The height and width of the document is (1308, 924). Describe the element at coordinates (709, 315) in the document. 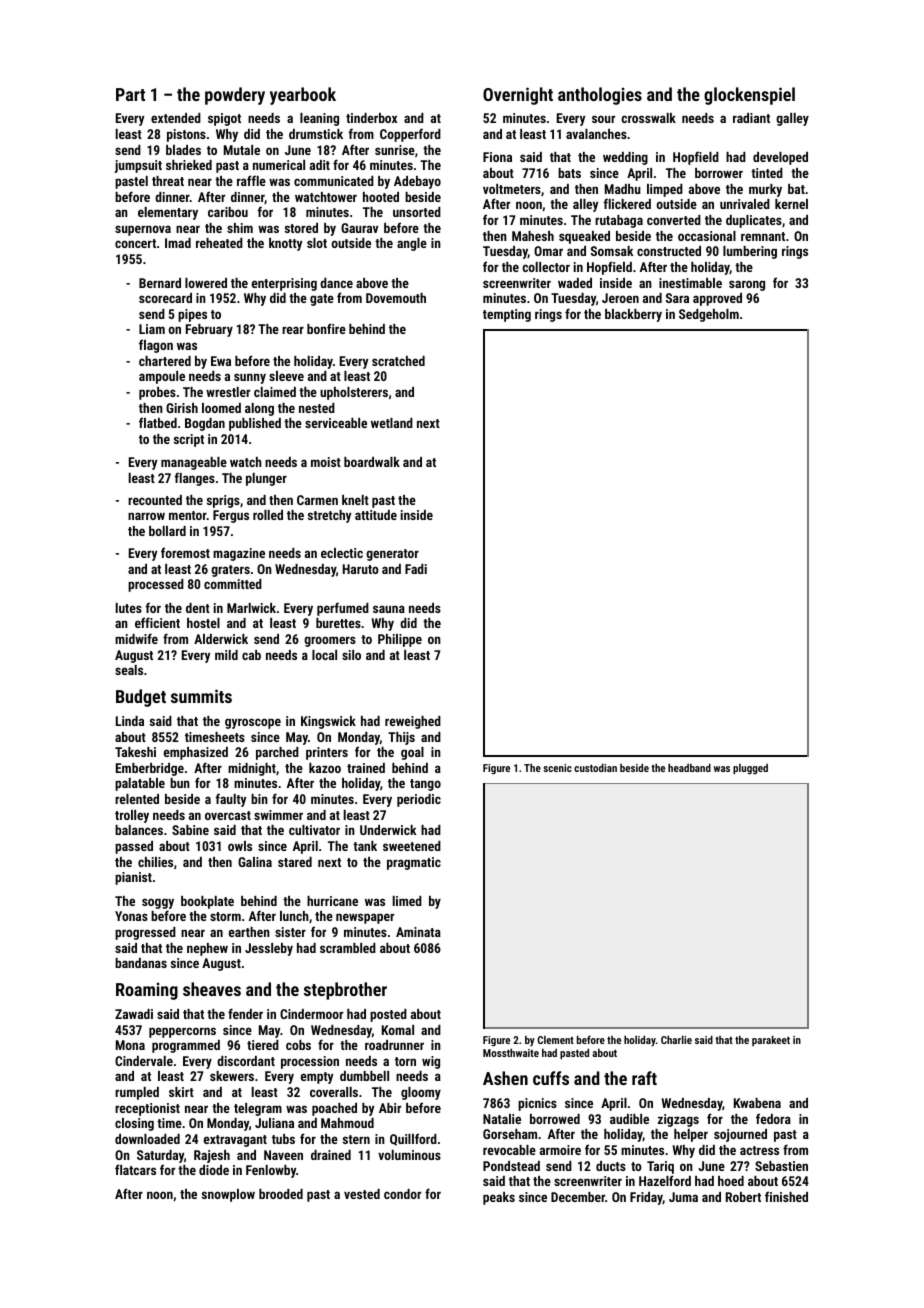

I see `Sedgeholm` at that location.
